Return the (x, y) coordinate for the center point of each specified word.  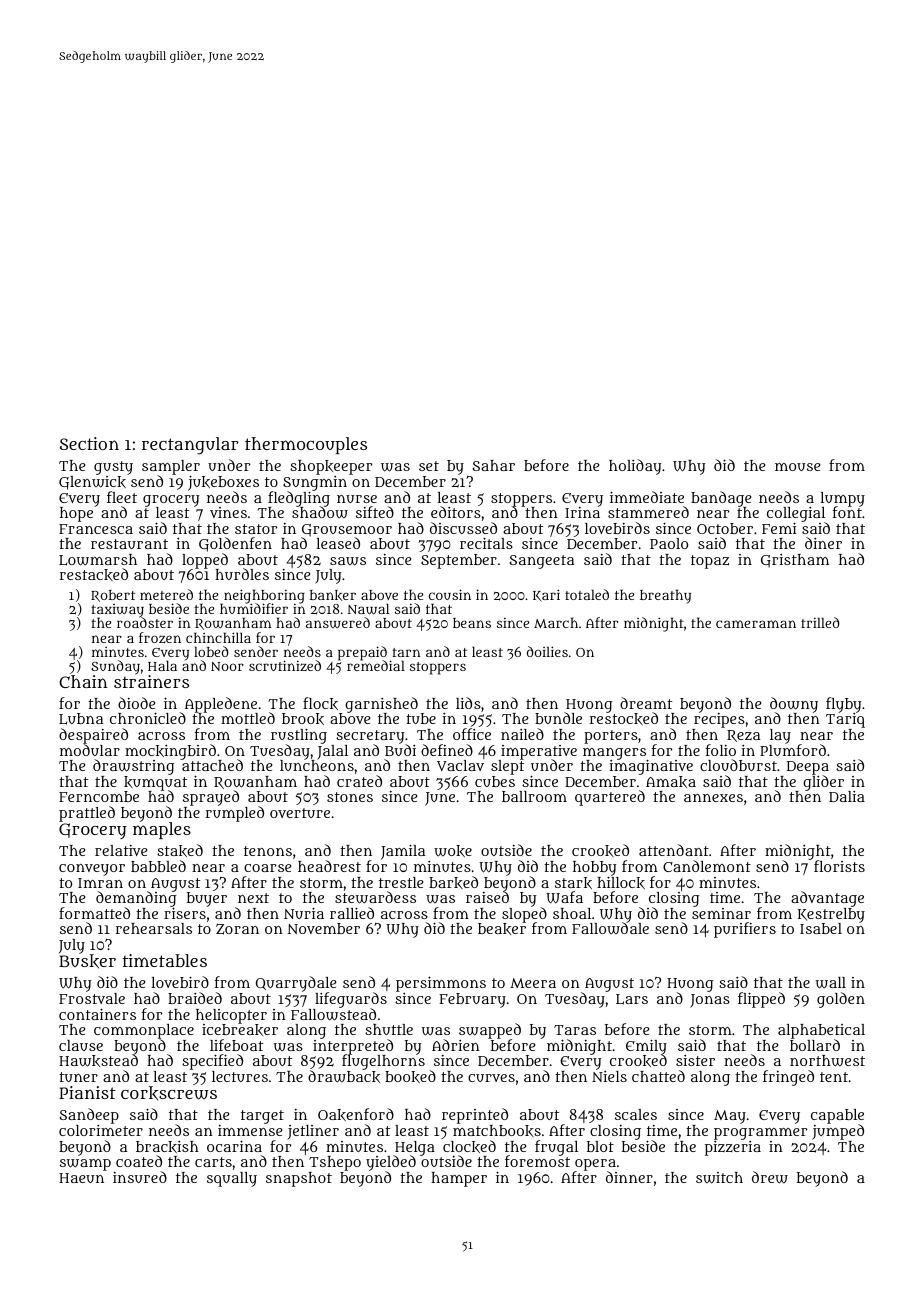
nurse (357, 499)
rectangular (190, 446)
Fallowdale (610, 929)
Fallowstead (333, 1014)
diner (823, 543)
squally (232, 1179)
